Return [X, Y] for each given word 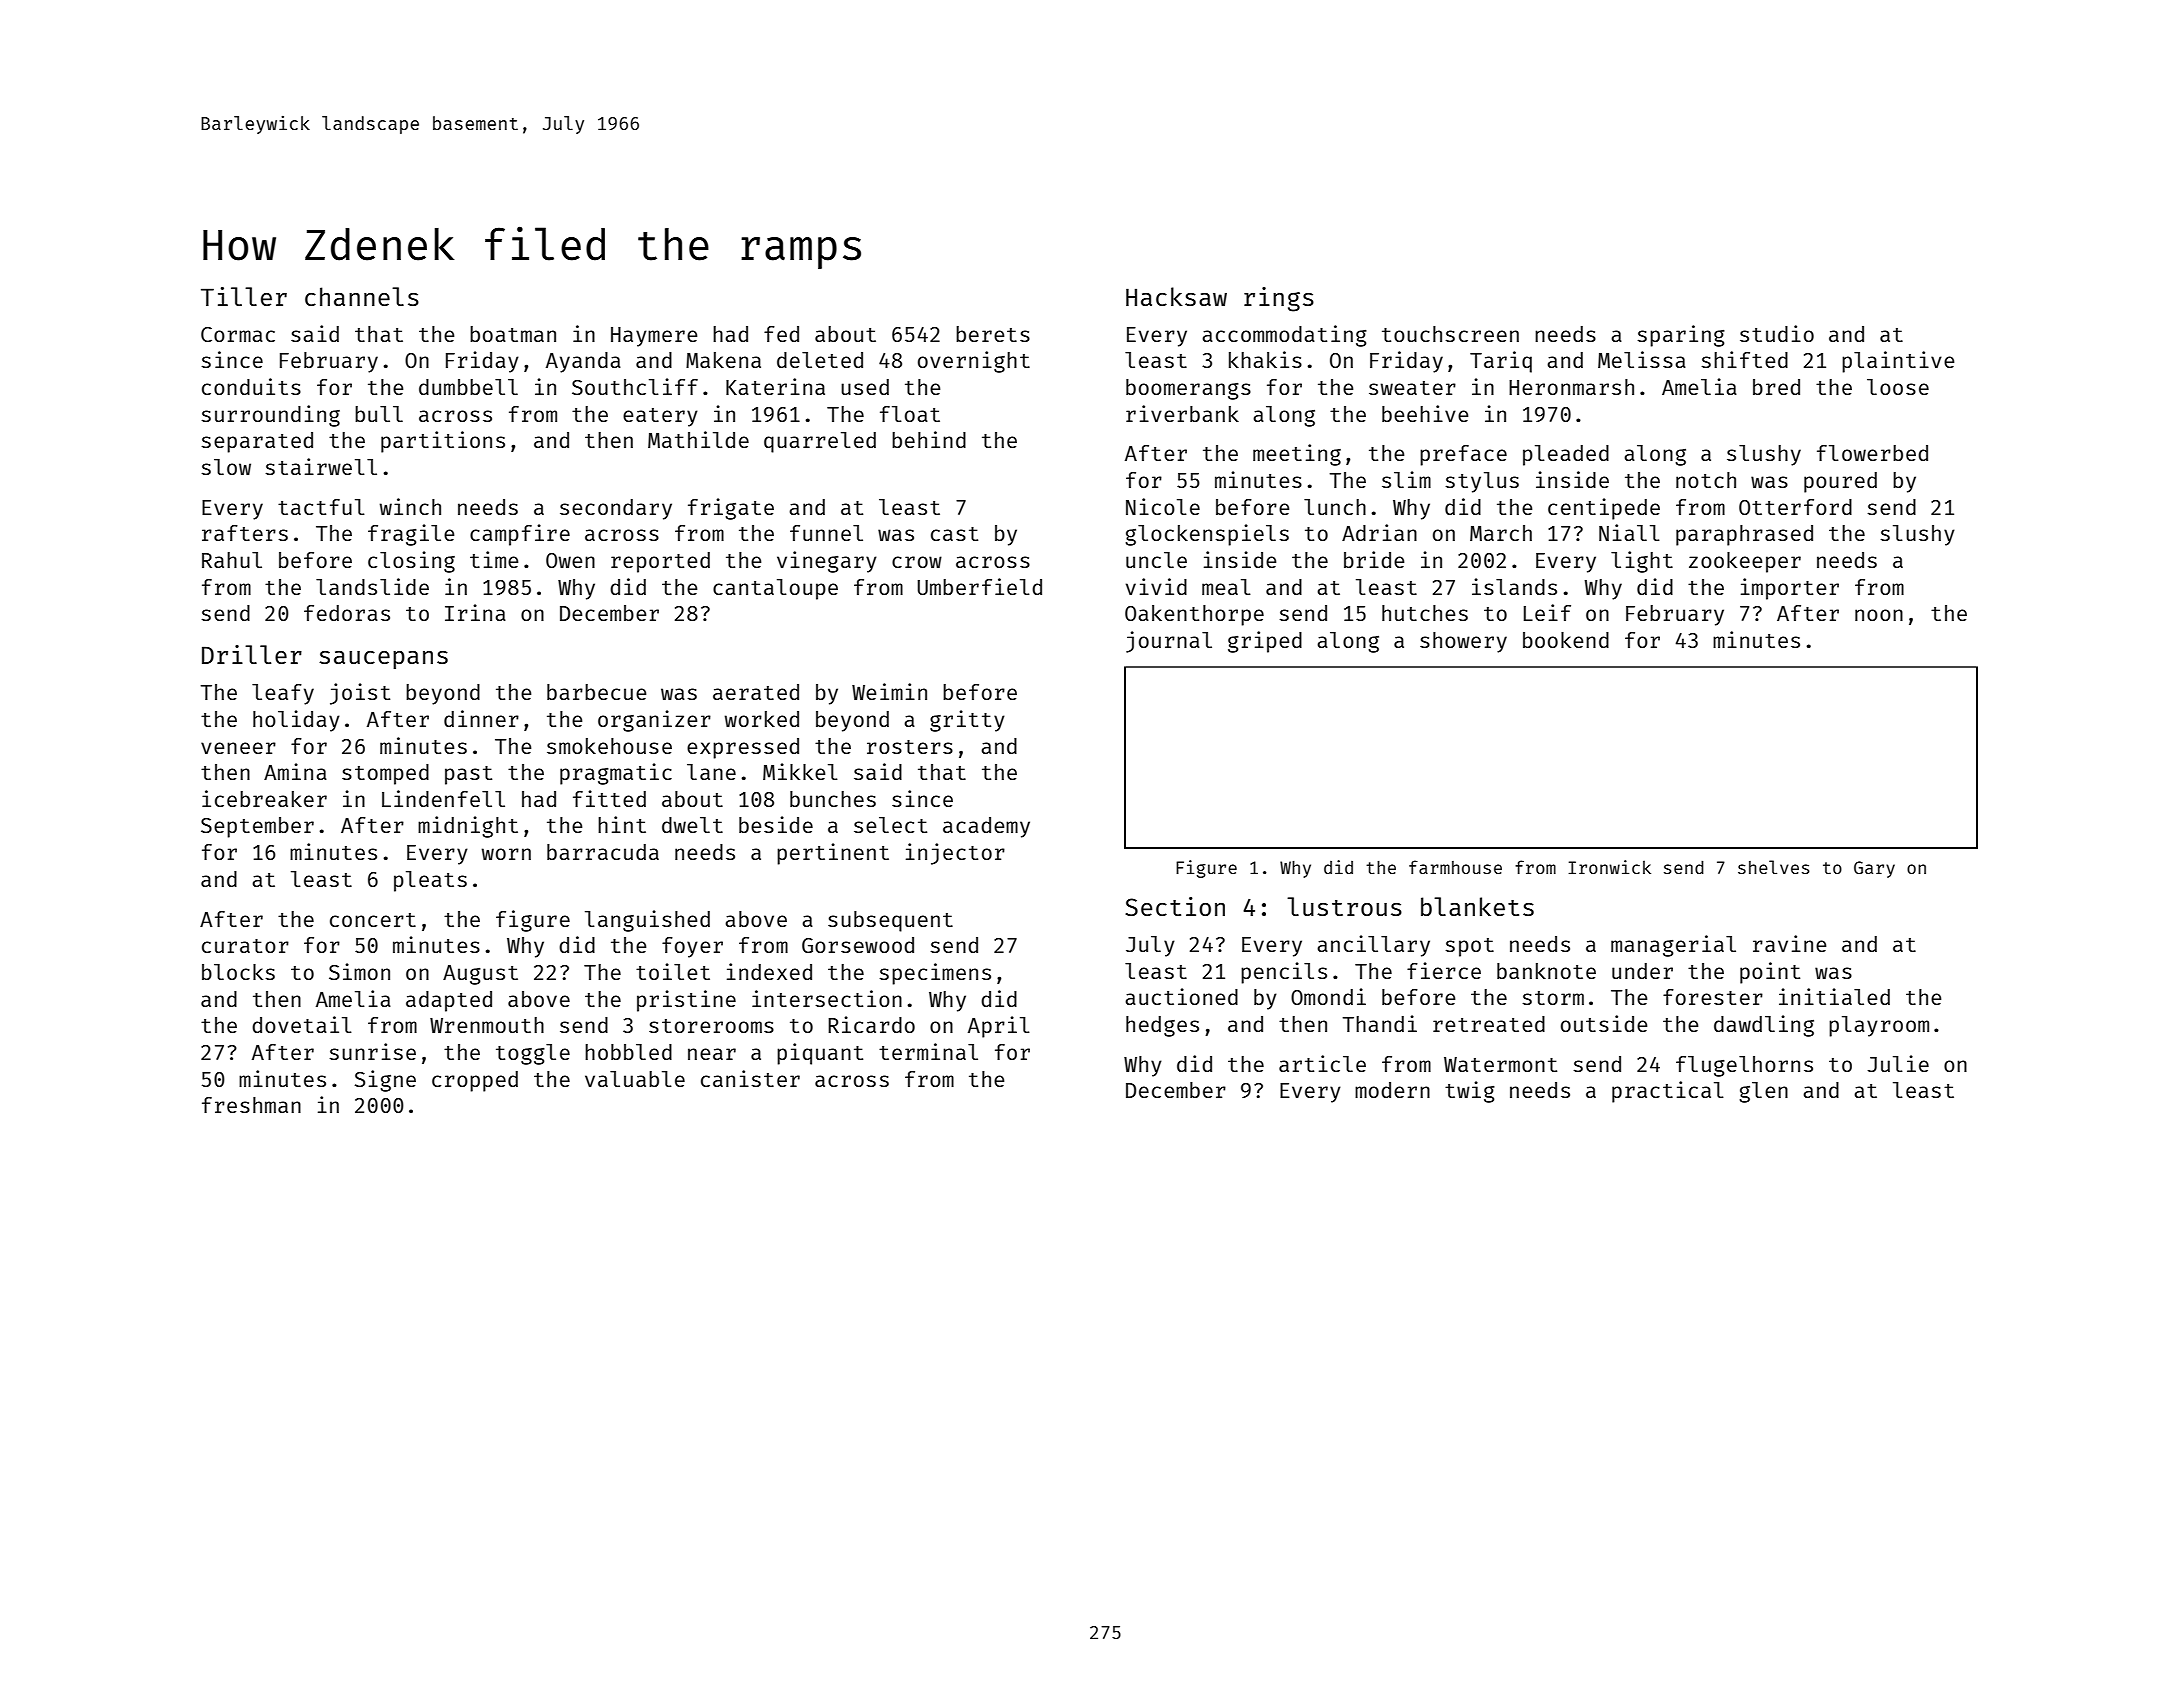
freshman [251, 1105]
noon [1879, 615]
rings [1279, 299]
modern [1392, 1090]
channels [362, 296]
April [999, 1027]
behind [929, 439]
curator [245, 946]
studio [1777, 333]
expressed [743, 748]
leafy [283, 694]
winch [410, 506]
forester [1713, 997]
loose [1898, 387]
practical [1668, 1092]
